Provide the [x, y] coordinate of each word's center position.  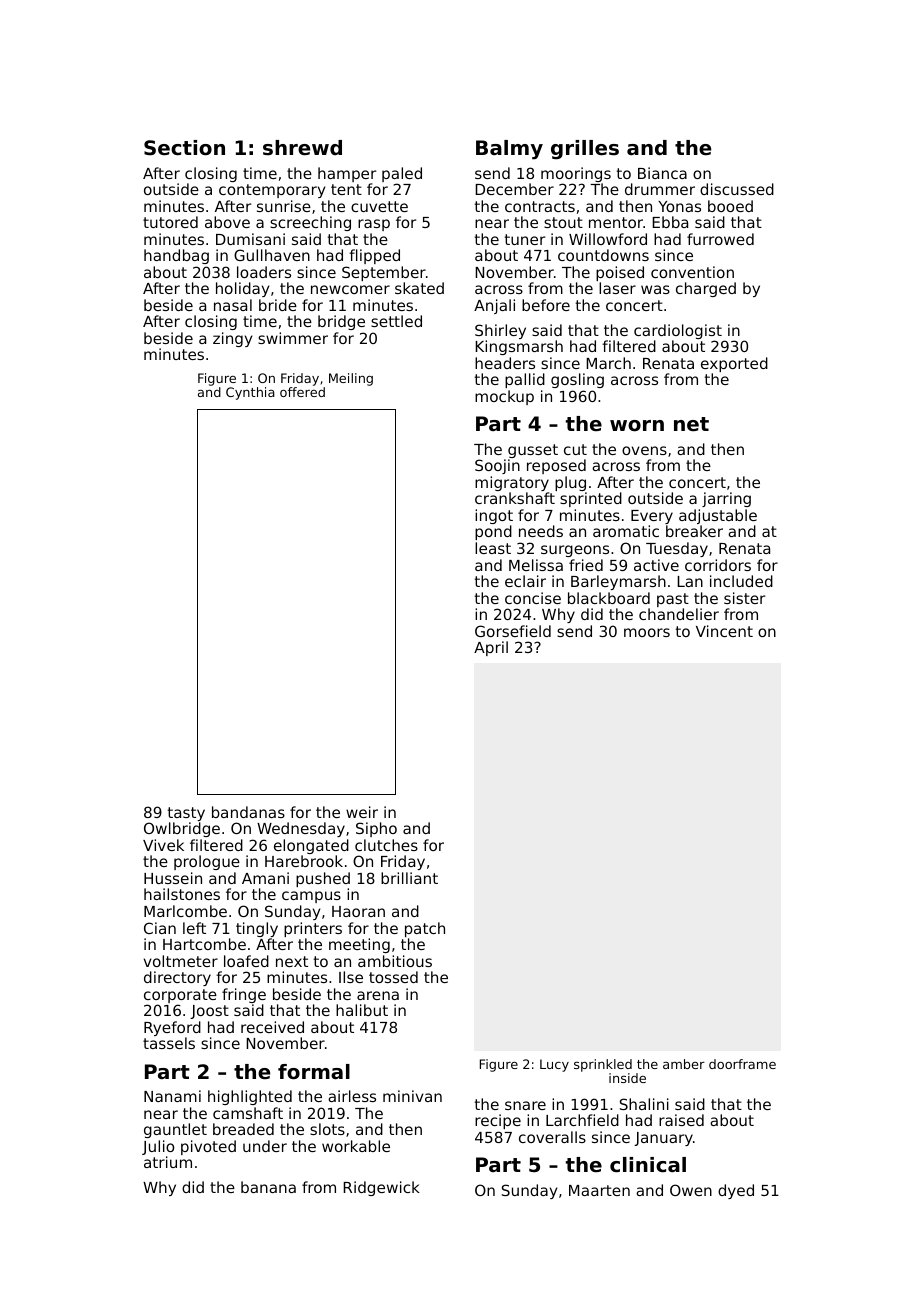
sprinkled [603, 1065]
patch [425, 929]
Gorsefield [513, 631]
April [491, 648]
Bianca [662, 173]
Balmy [509, 150]
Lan [690, 581]
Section [184, 148]
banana [268, 1187]
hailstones [182, 894]
